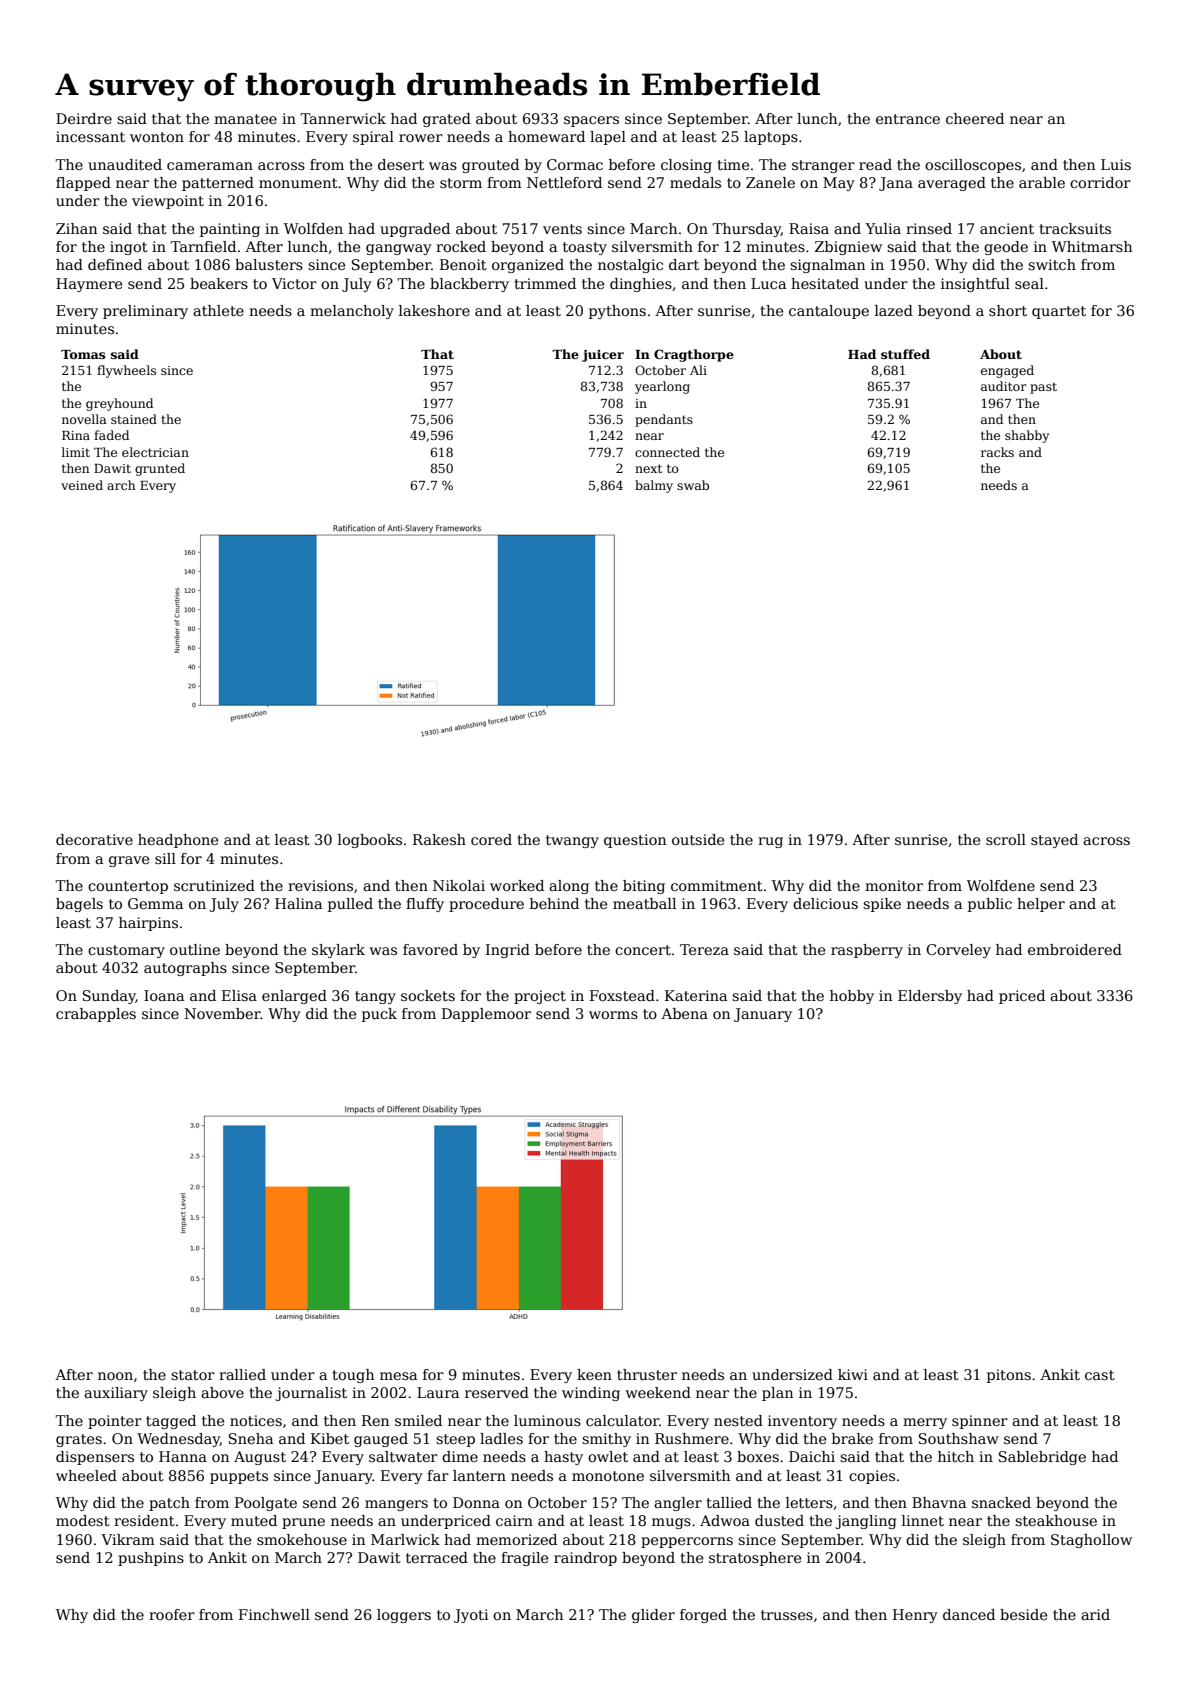 The image size is (1191, 1685). I want to click on pitons, so click(1009, 1376).
